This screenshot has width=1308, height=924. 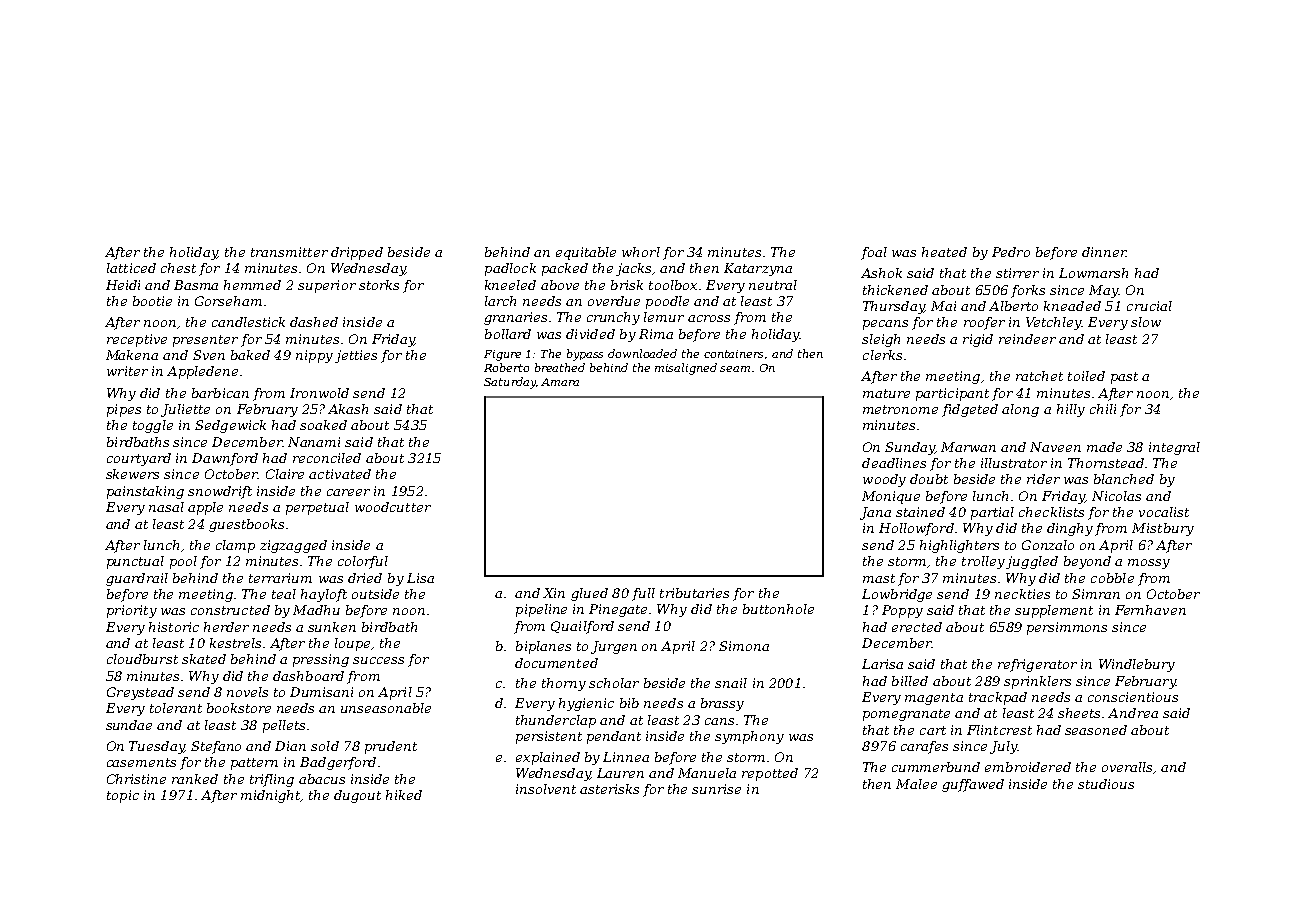 I want to click on Marwan, so click(x=968, y=447).
